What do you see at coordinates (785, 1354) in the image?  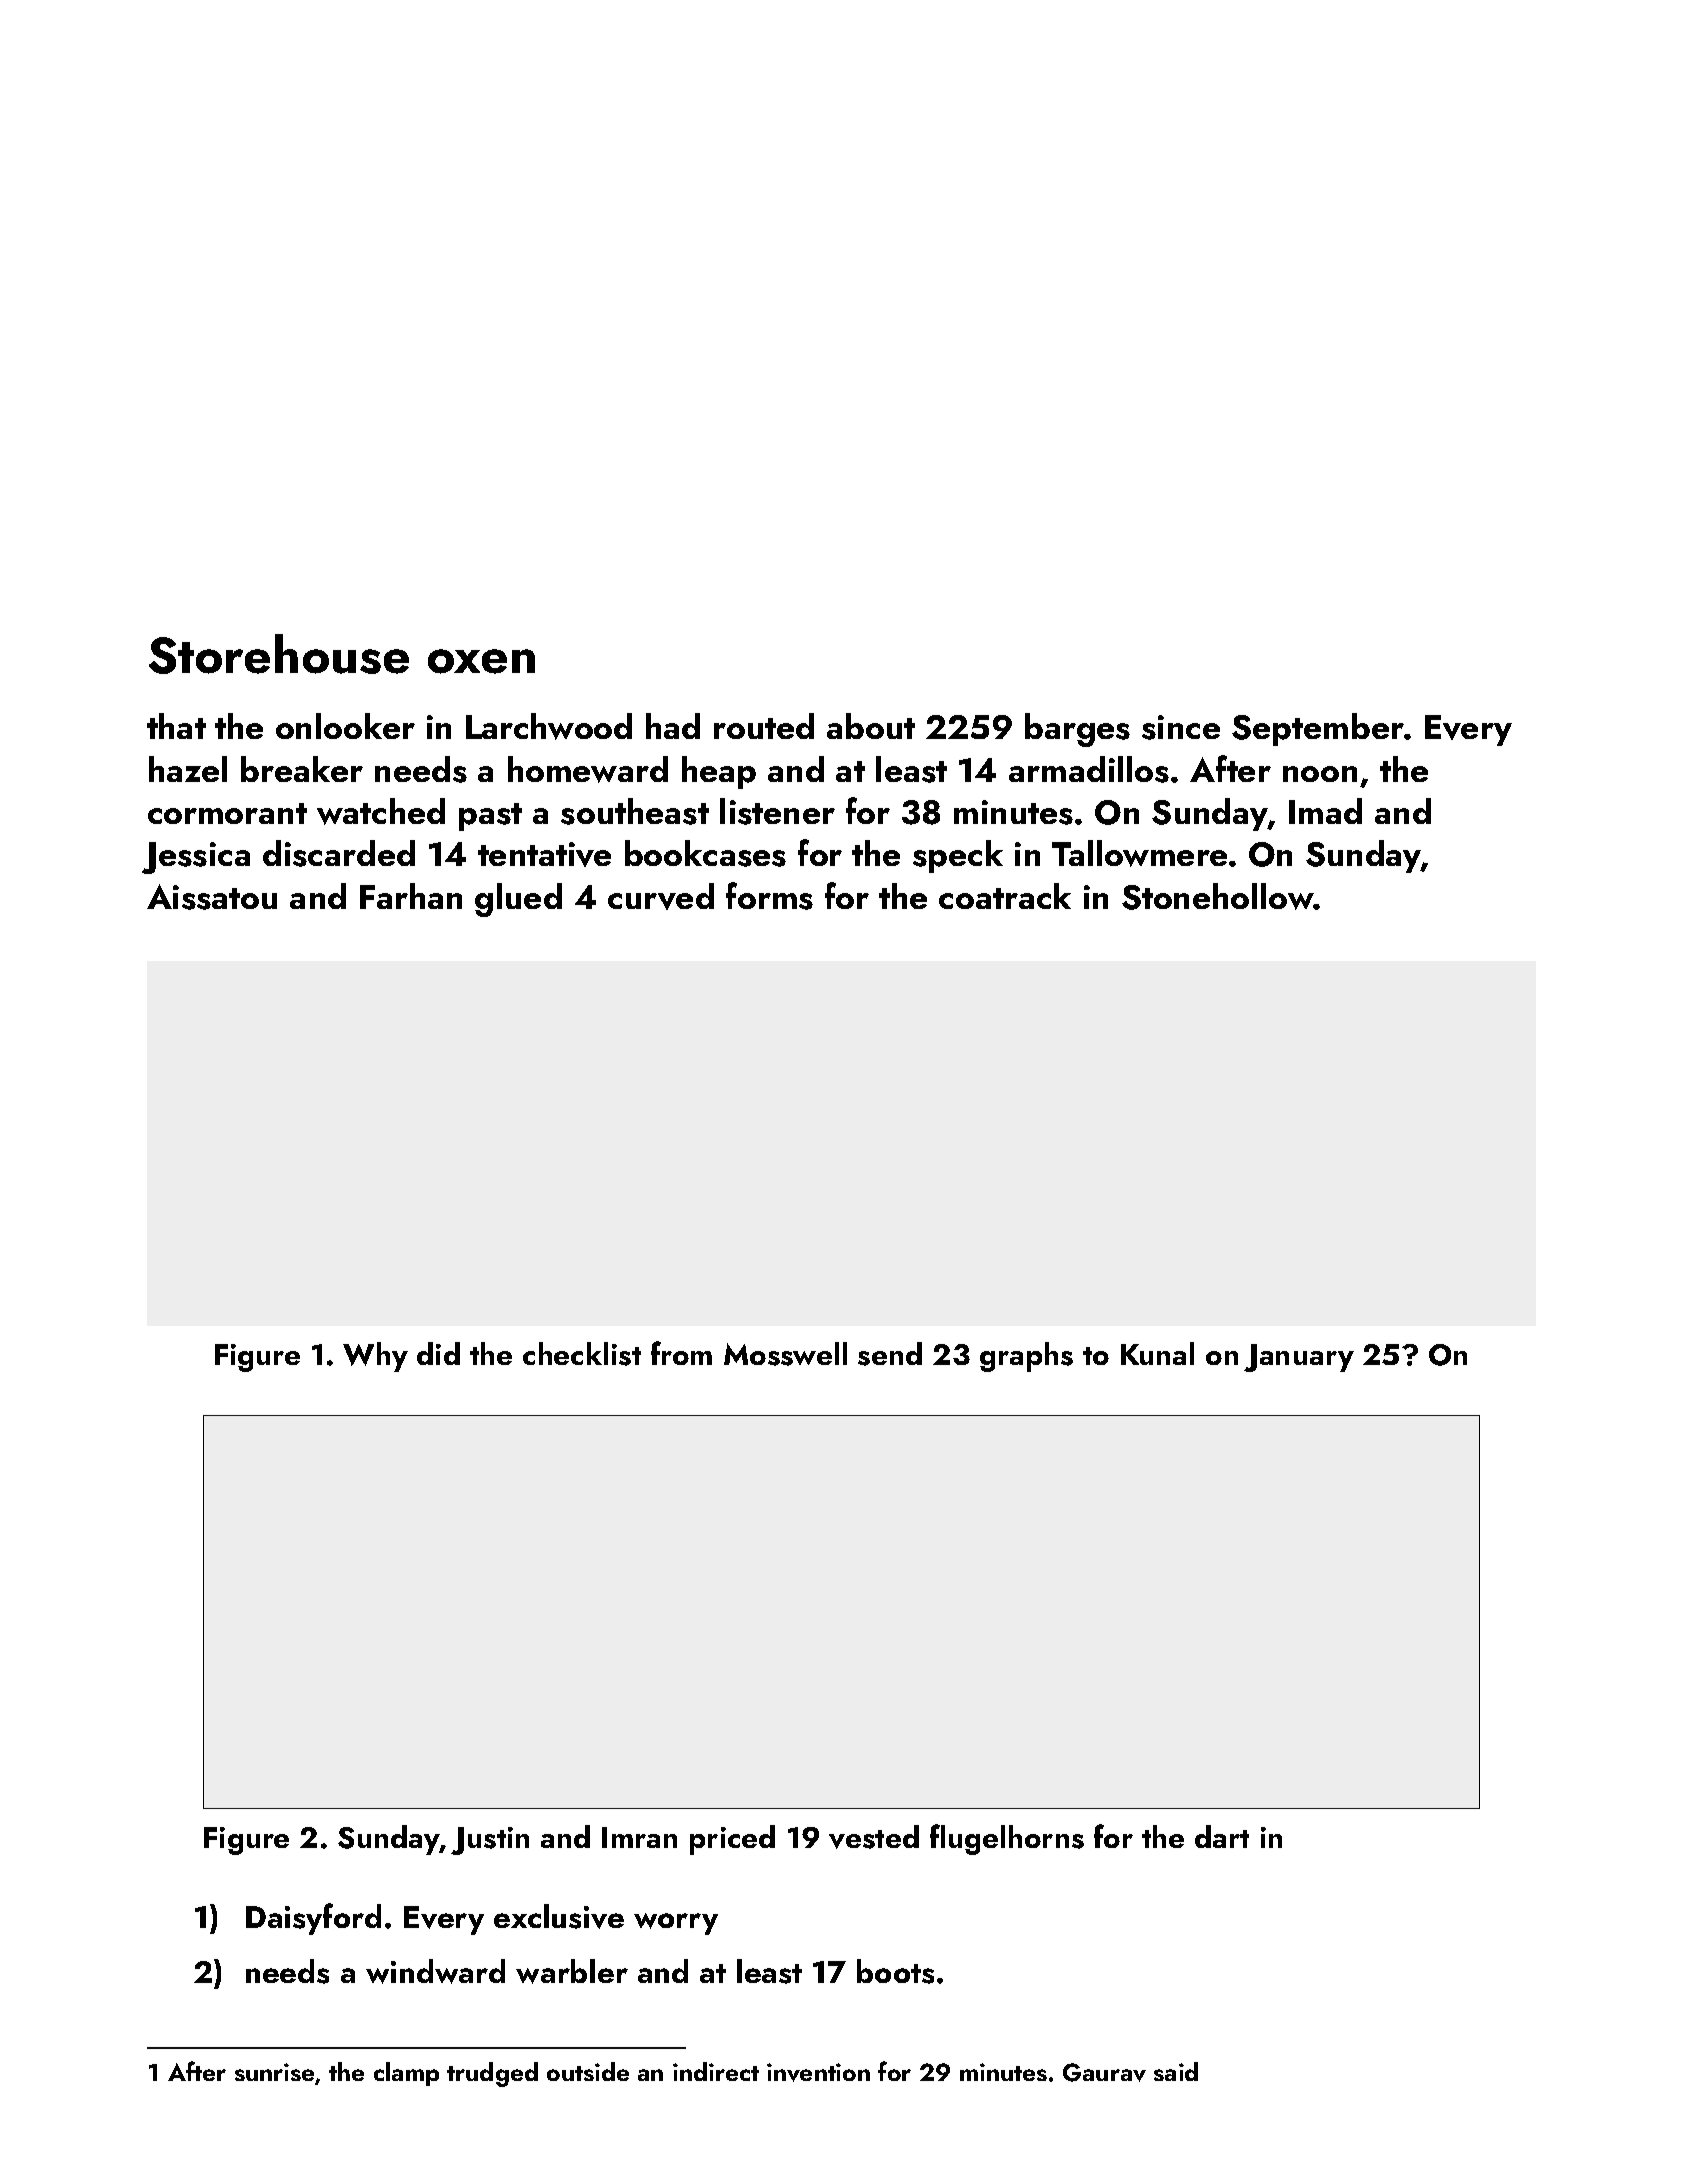 I see `Mosswell` at bounding box center [785, 1354].
